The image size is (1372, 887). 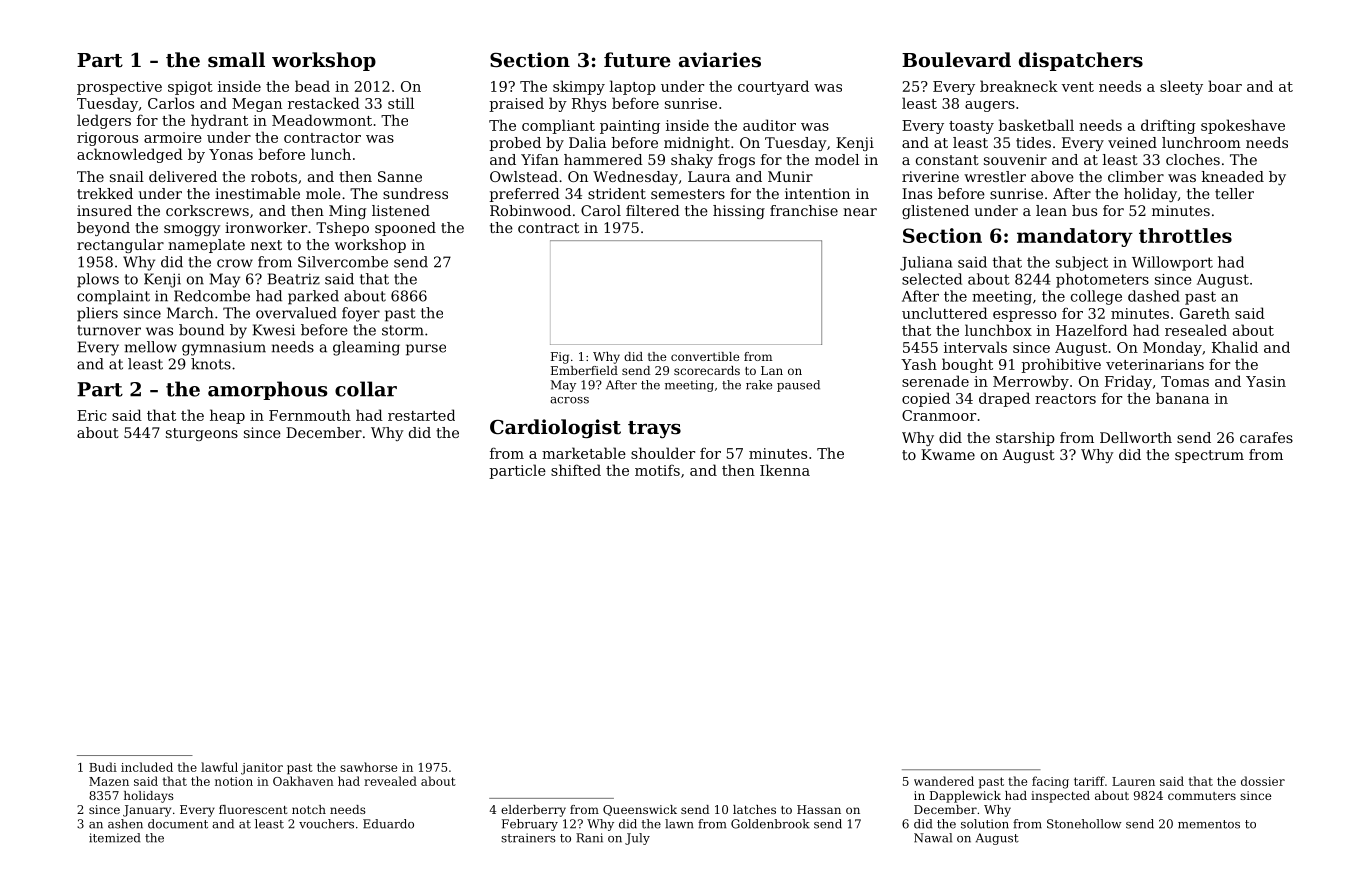 I want to click on sawhorse, so click(x=368, y=767).
